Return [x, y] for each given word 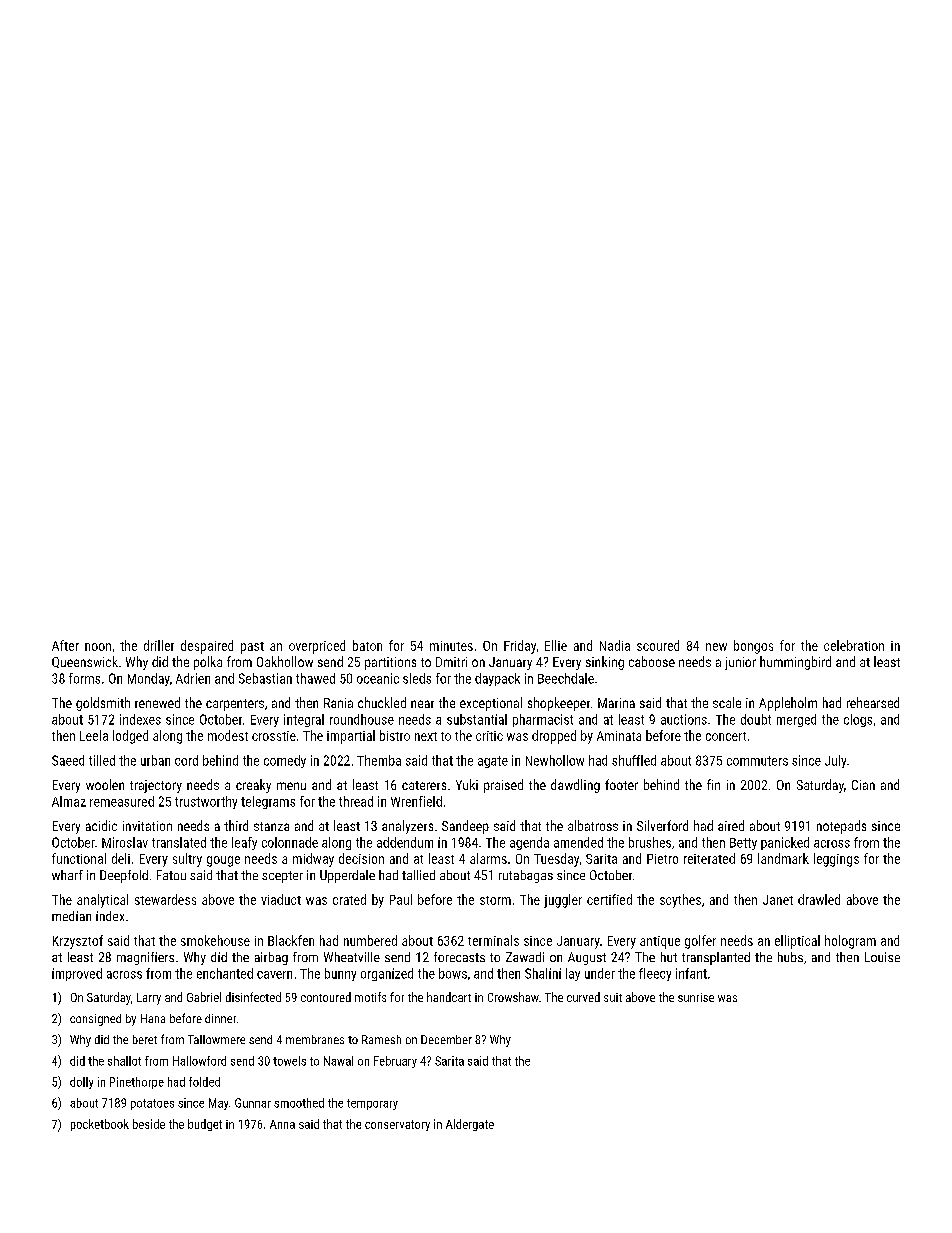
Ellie [556, 645]
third [236, 825]
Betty [743, 844]
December [446, 1039]
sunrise [696, 997]
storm [495, 900]
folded [204, 1082]
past [252, 648]
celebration [854, 645]
